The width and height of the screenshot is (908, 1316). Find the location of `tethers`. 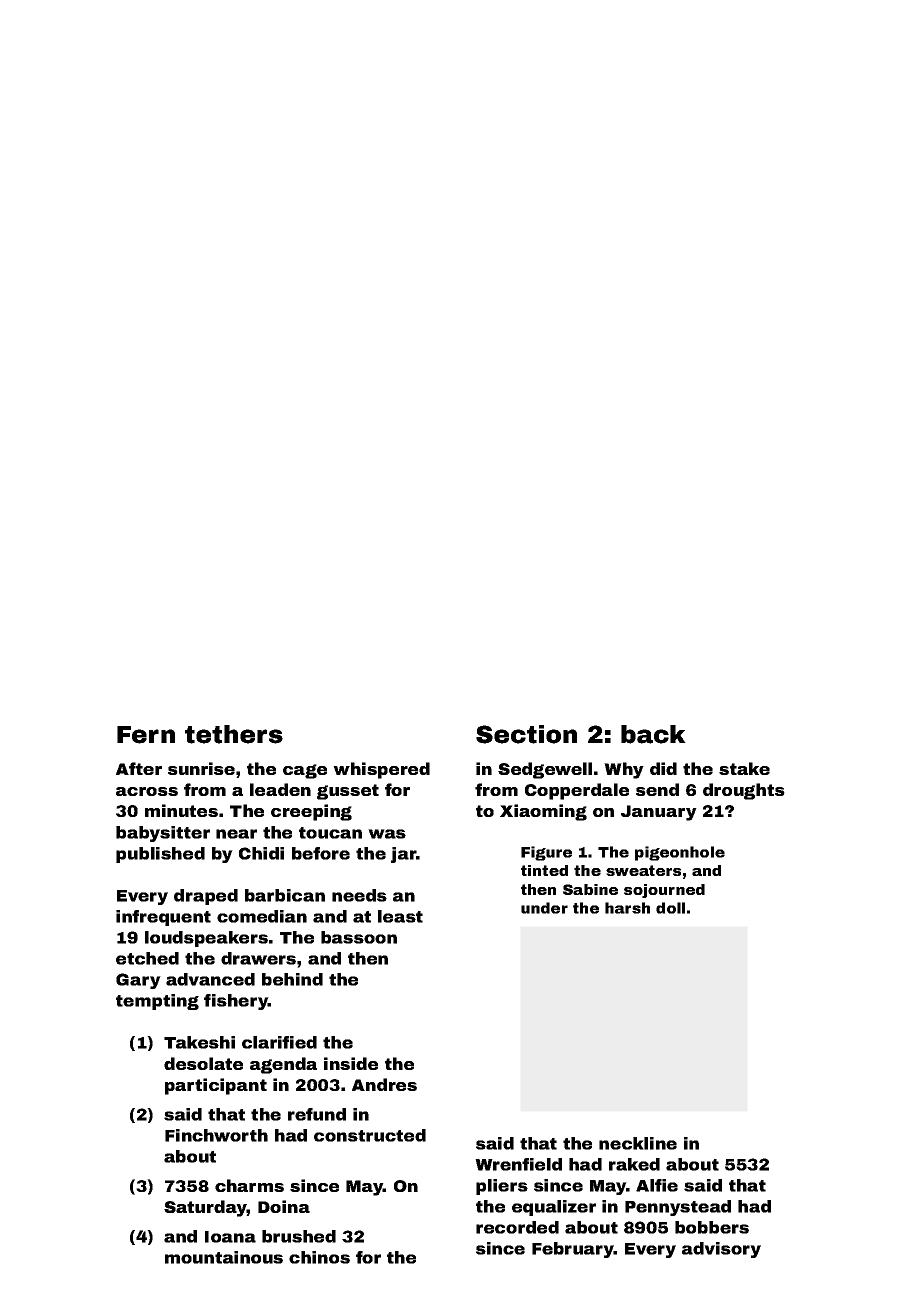

tethers is located at coordinates (234, 734).
